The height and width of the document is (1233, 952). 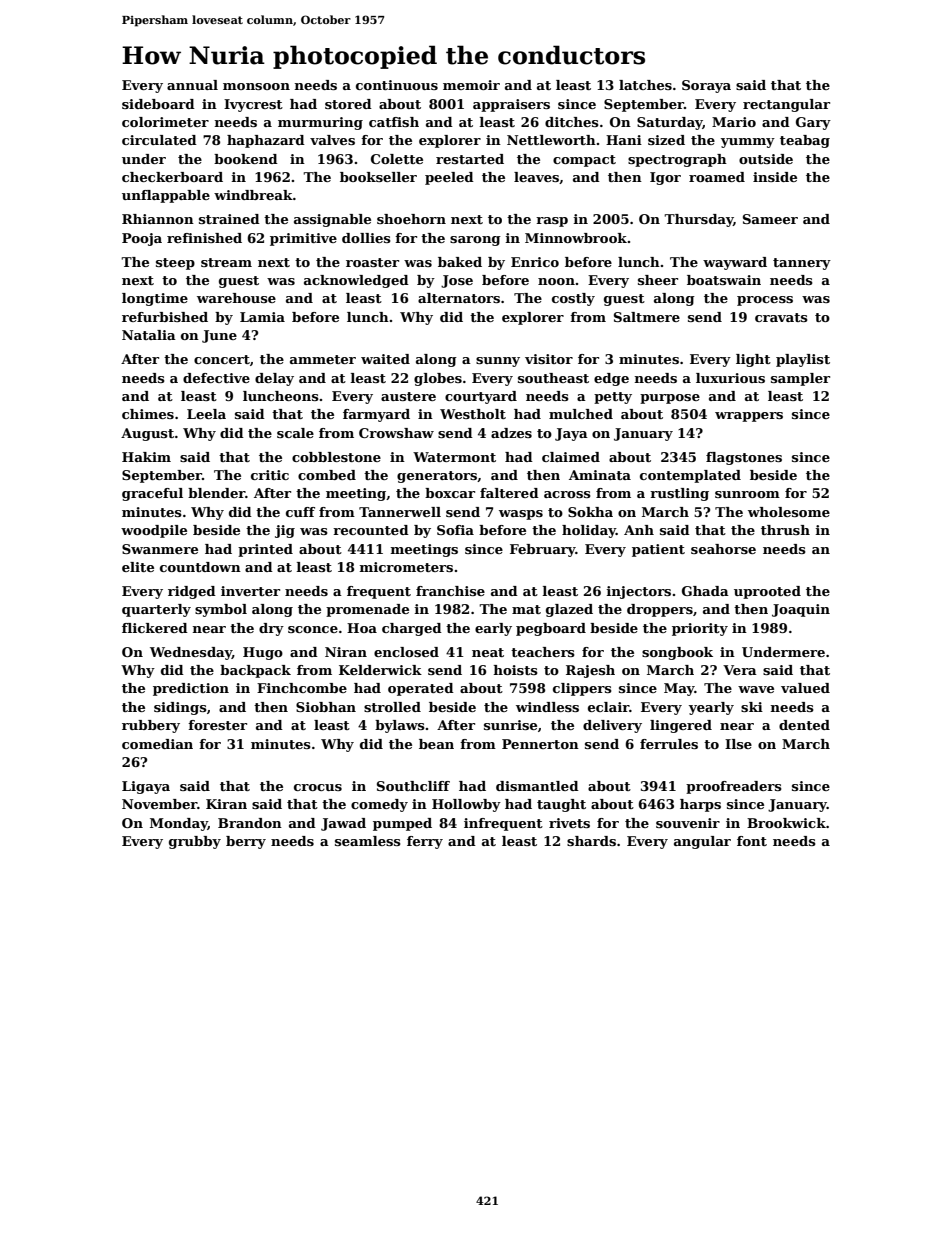 What do you see at coordinates (421, 689) in the document?
I see `operated` at bounding box center [421, 689].
